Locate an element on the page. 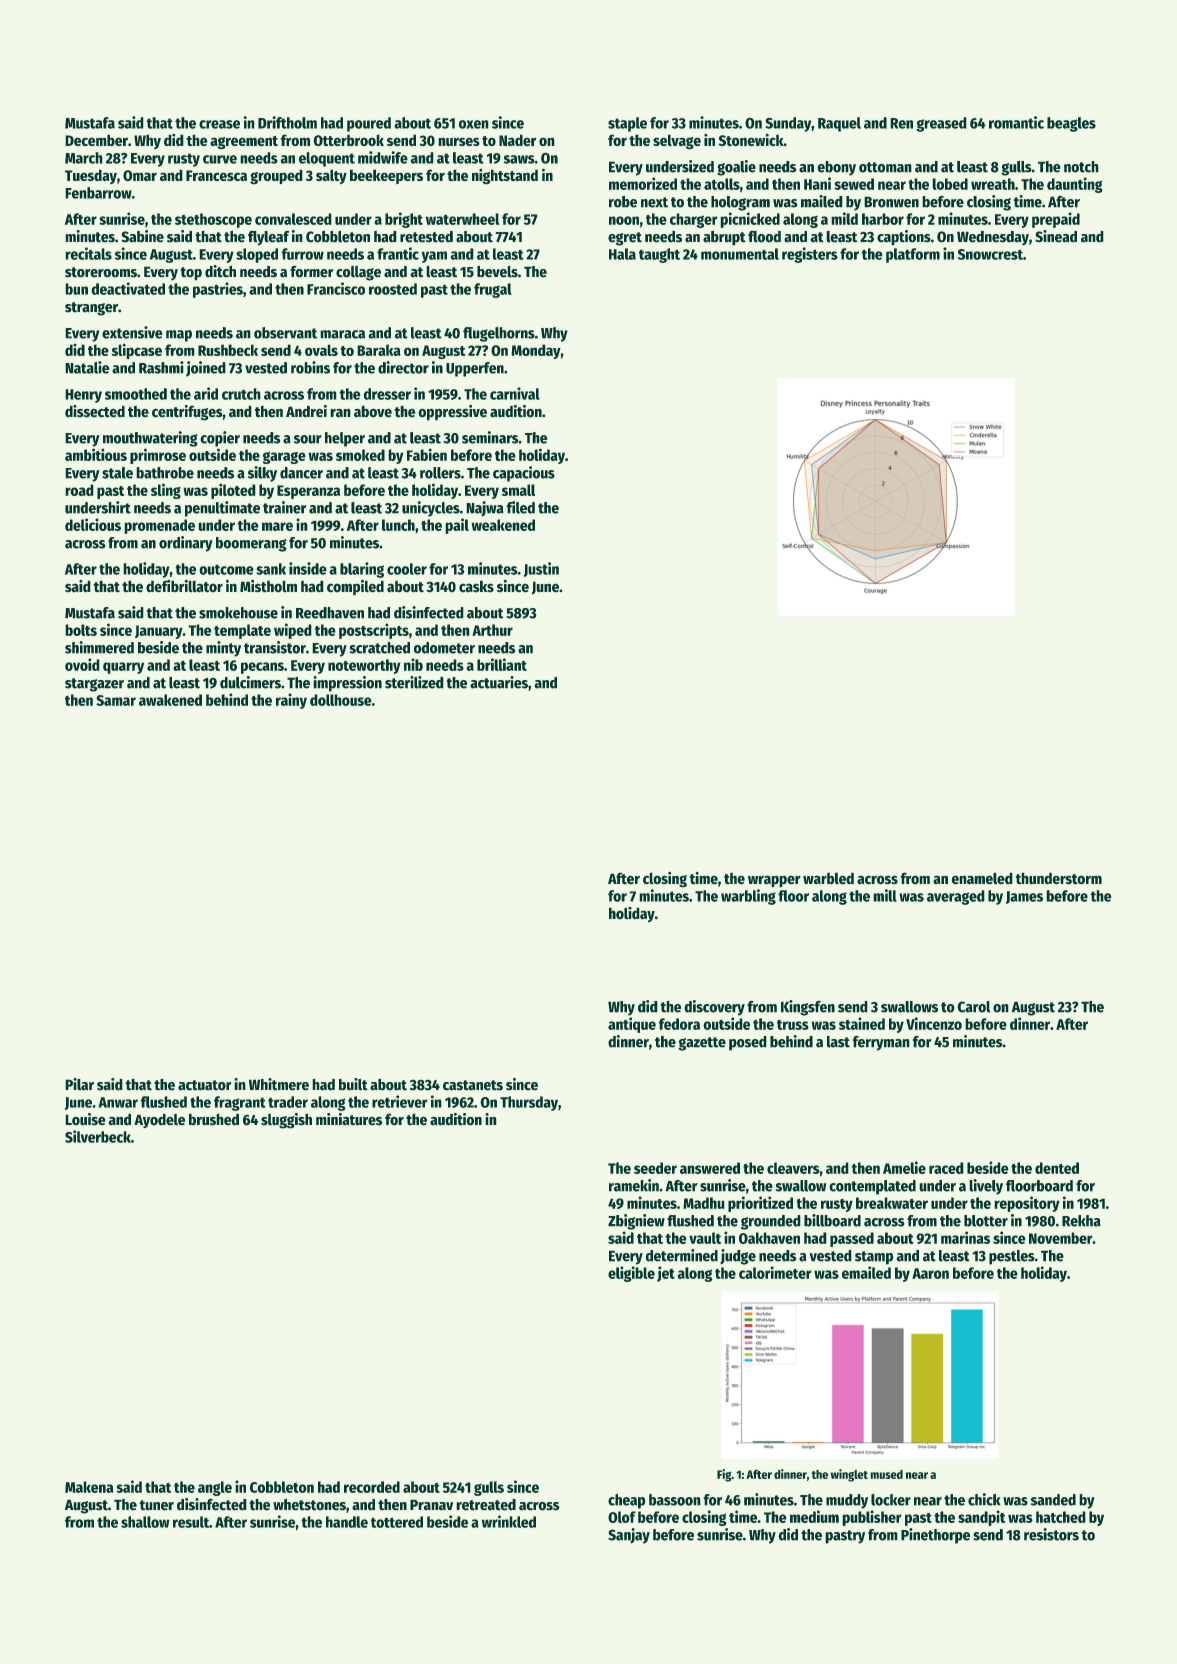 Image resolution: width=1177 pixels, height=1664 pixels. Pranav is located at coordinates (431, 1505).
